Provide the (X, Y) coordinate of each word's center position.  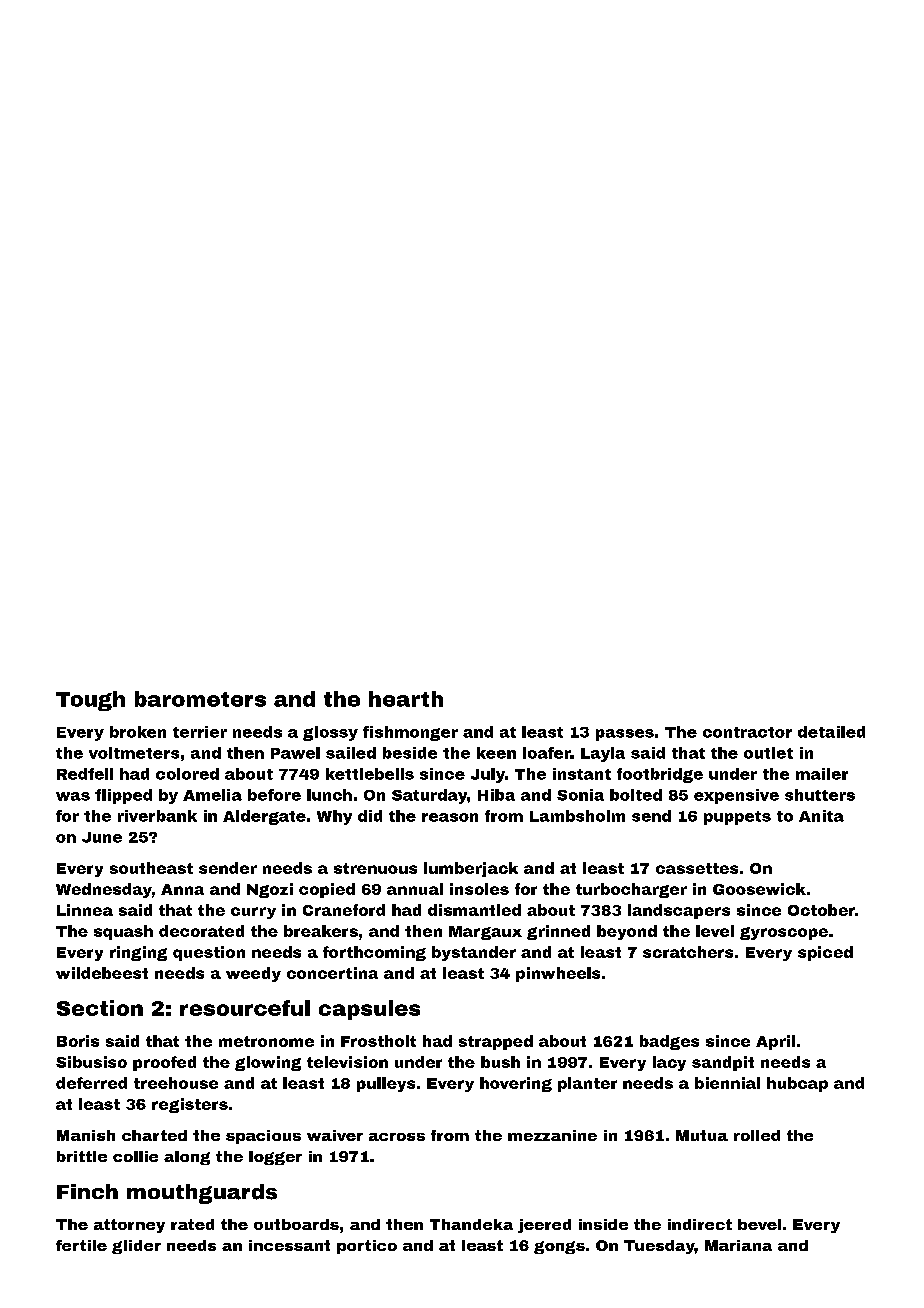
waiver (335, 1135)
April (775, 1042)
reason (450, 817)
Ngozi (270, 890)
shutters (820, 795)
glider (136, 1247)
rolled (757, 1135)
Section (100, 1008)
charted (154, 1135)
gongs (559, 1247)
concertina (332, 973)
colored (187, 774)
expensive (736, 796)
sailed (351, 753)
